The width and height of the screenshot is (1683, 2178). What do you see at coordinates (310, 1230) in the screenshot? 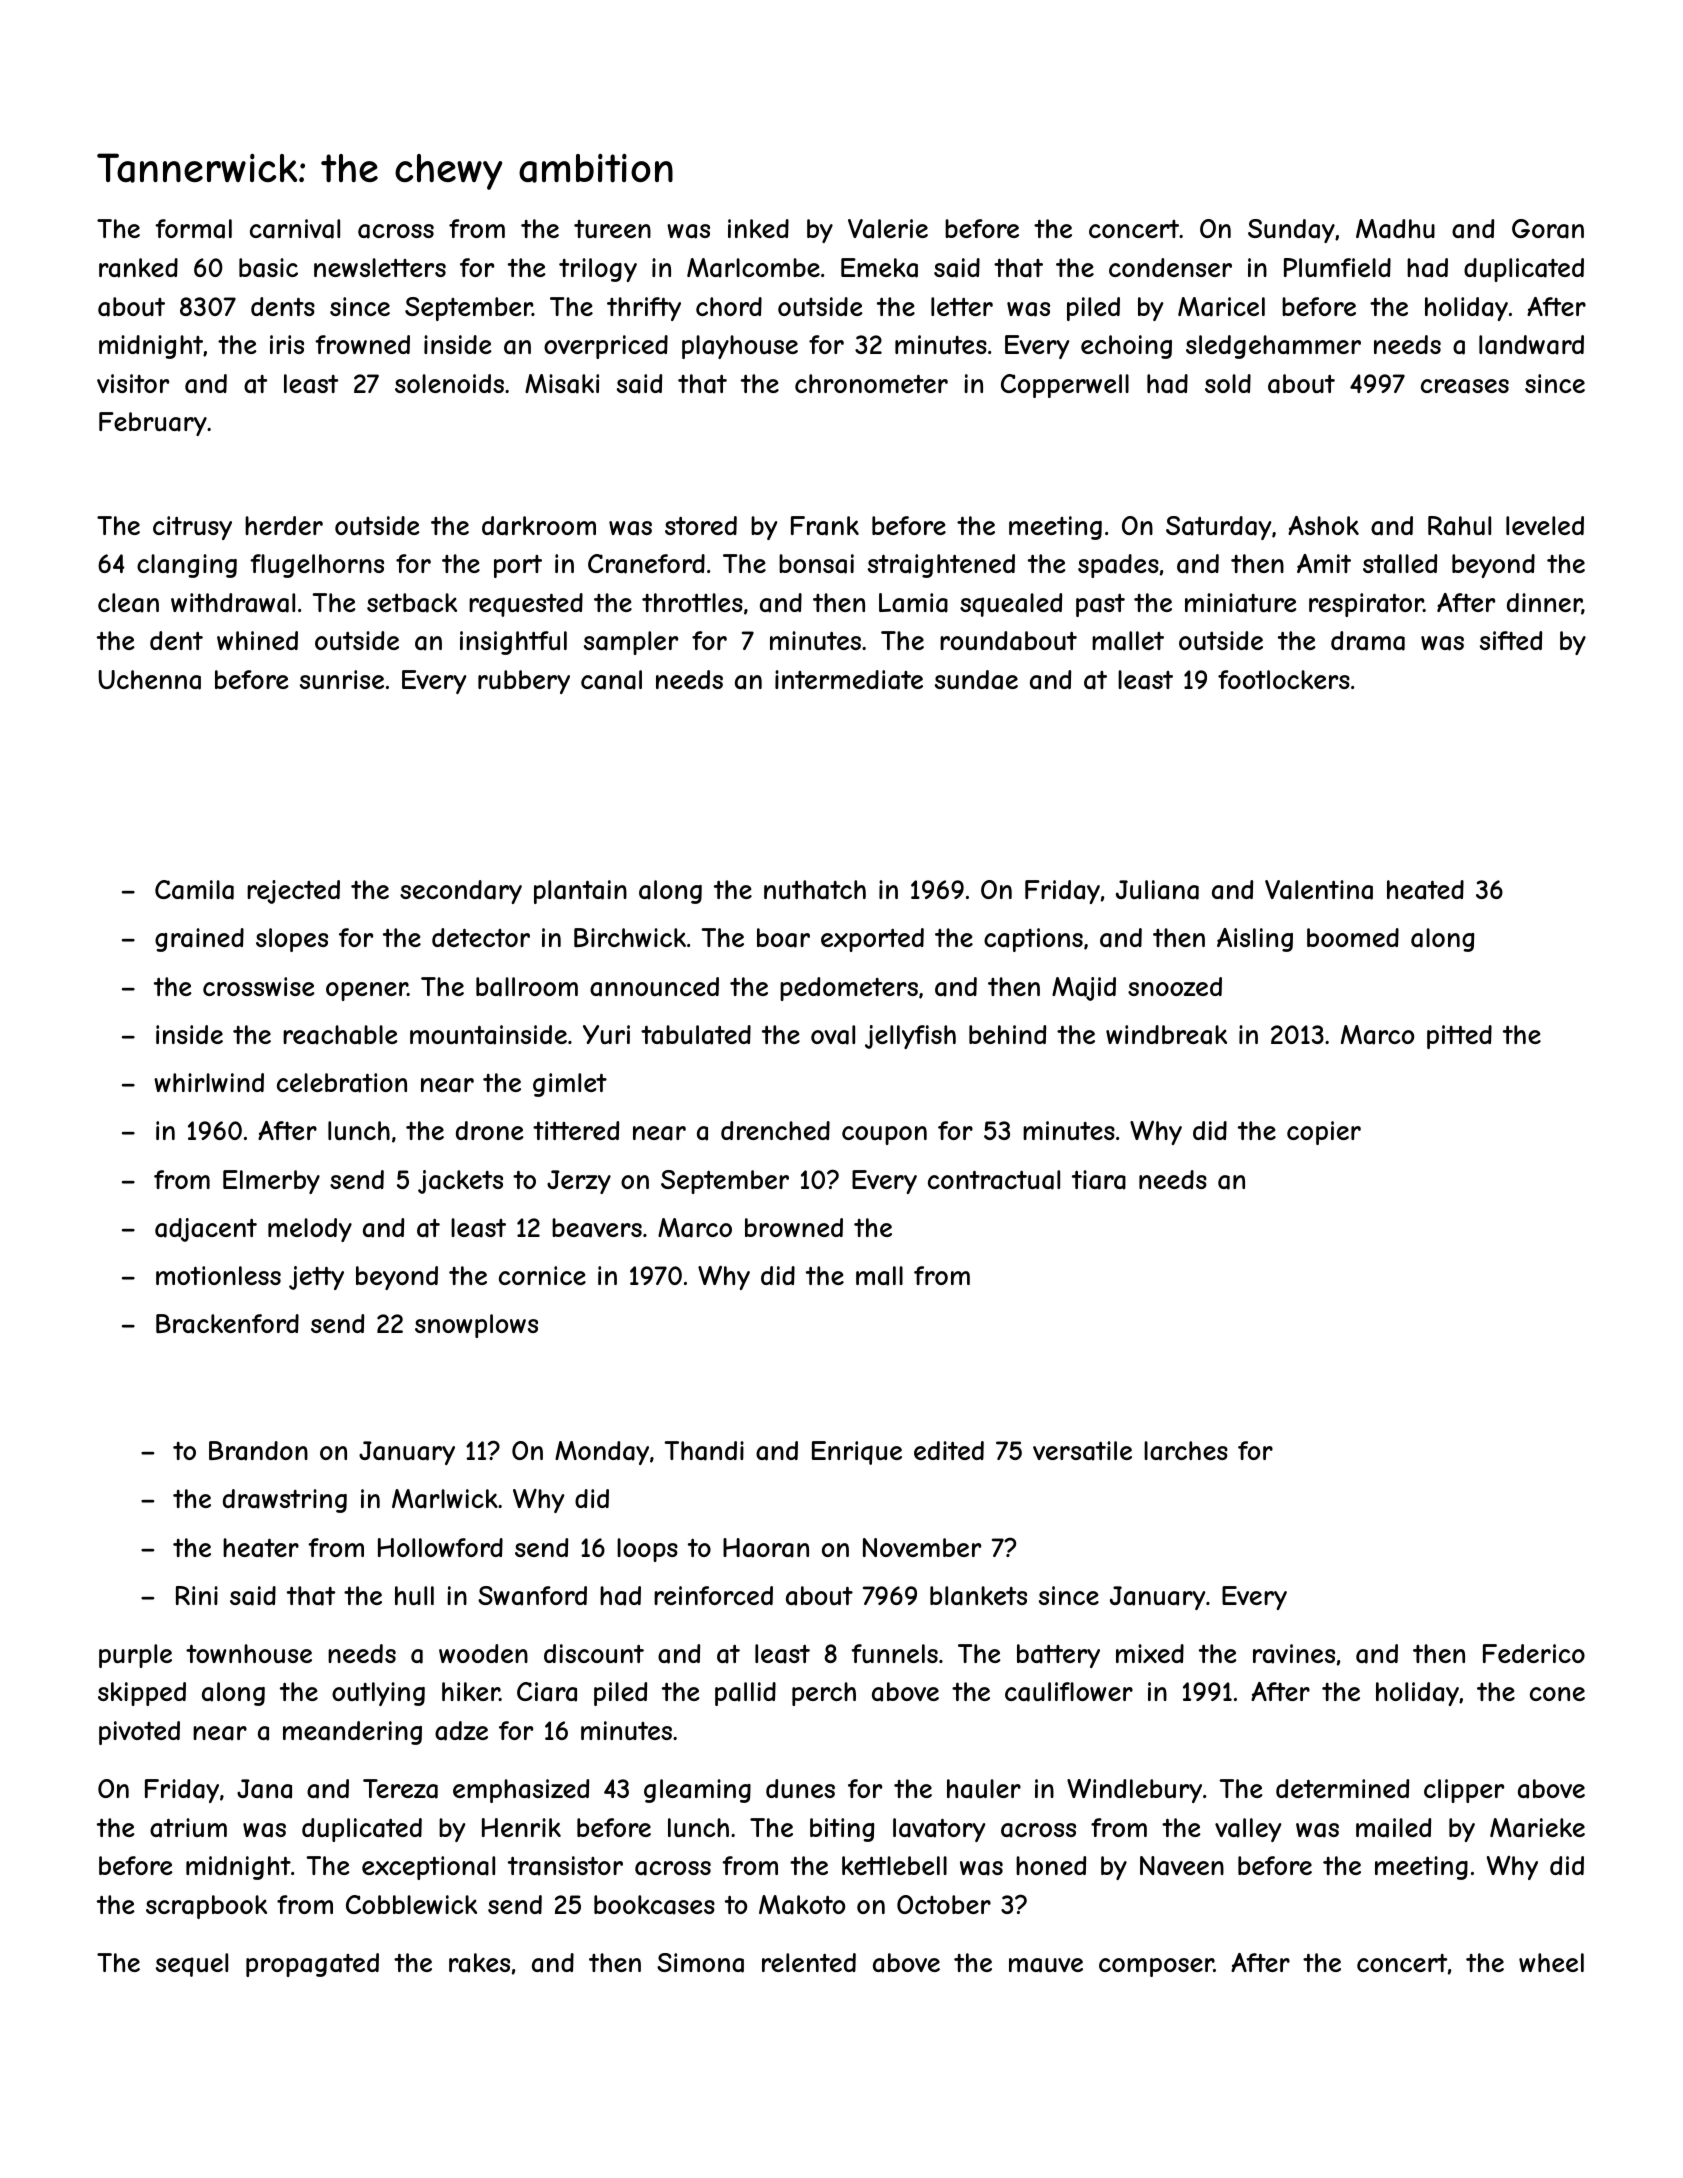
I see `melody` at bounding box center [310, 1230].
